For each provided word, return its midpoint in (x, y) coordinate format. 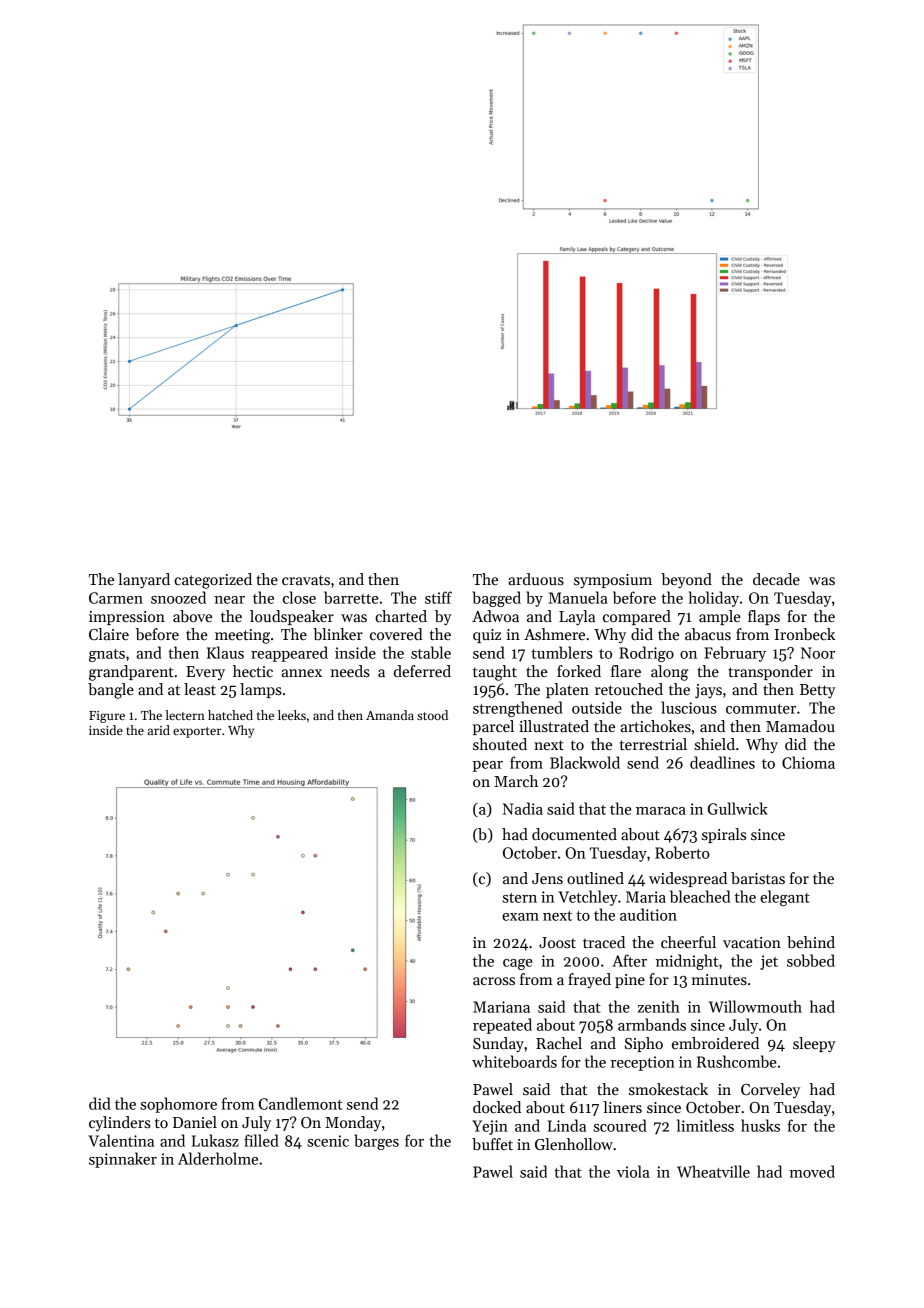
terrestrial (653, 744)
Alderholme (218, 1158)
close (299, 597)
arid (159, 730)
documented (574, 834)
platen (567, 690)
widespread (688, 879)
